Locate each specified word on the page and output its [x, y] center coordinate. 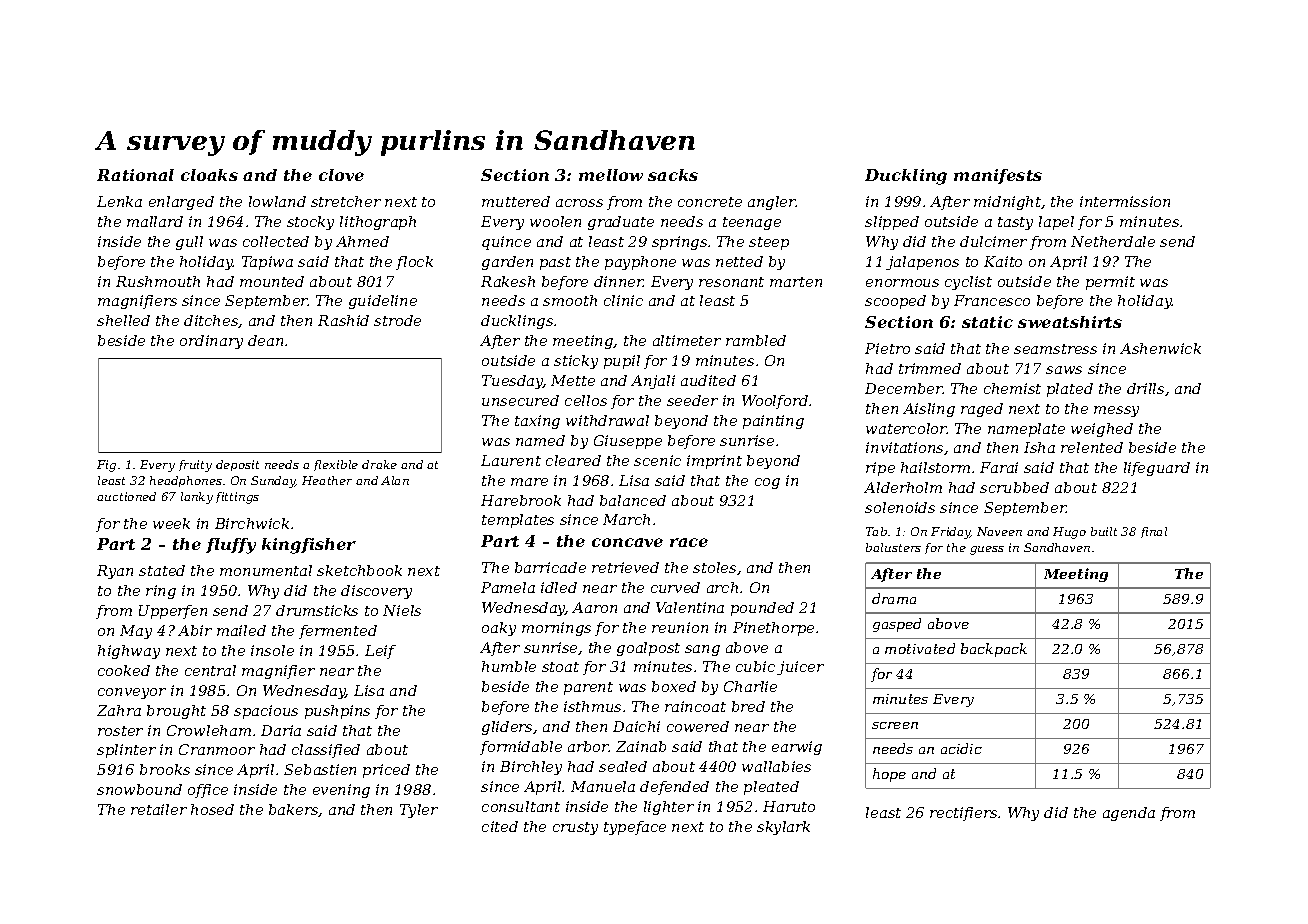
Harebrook [521, 500]
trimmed [930, 368]
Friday [951, 533]
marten [796, 282]
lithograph [378, 223]
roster [120, 731]
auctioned [126, 496]
